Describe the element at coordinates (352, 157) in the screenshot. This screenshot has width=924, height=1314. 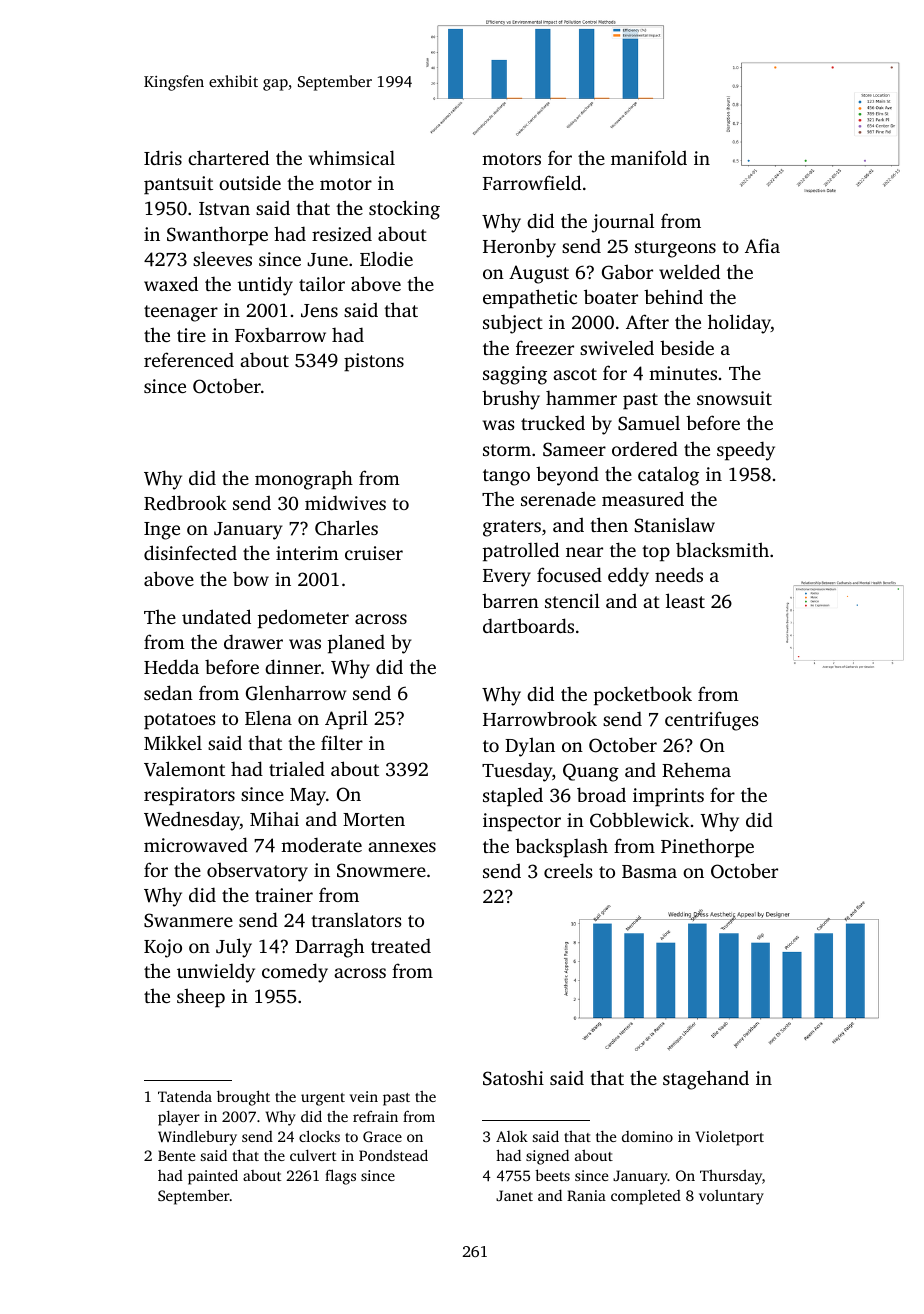
I see `whimsical` at that location.
